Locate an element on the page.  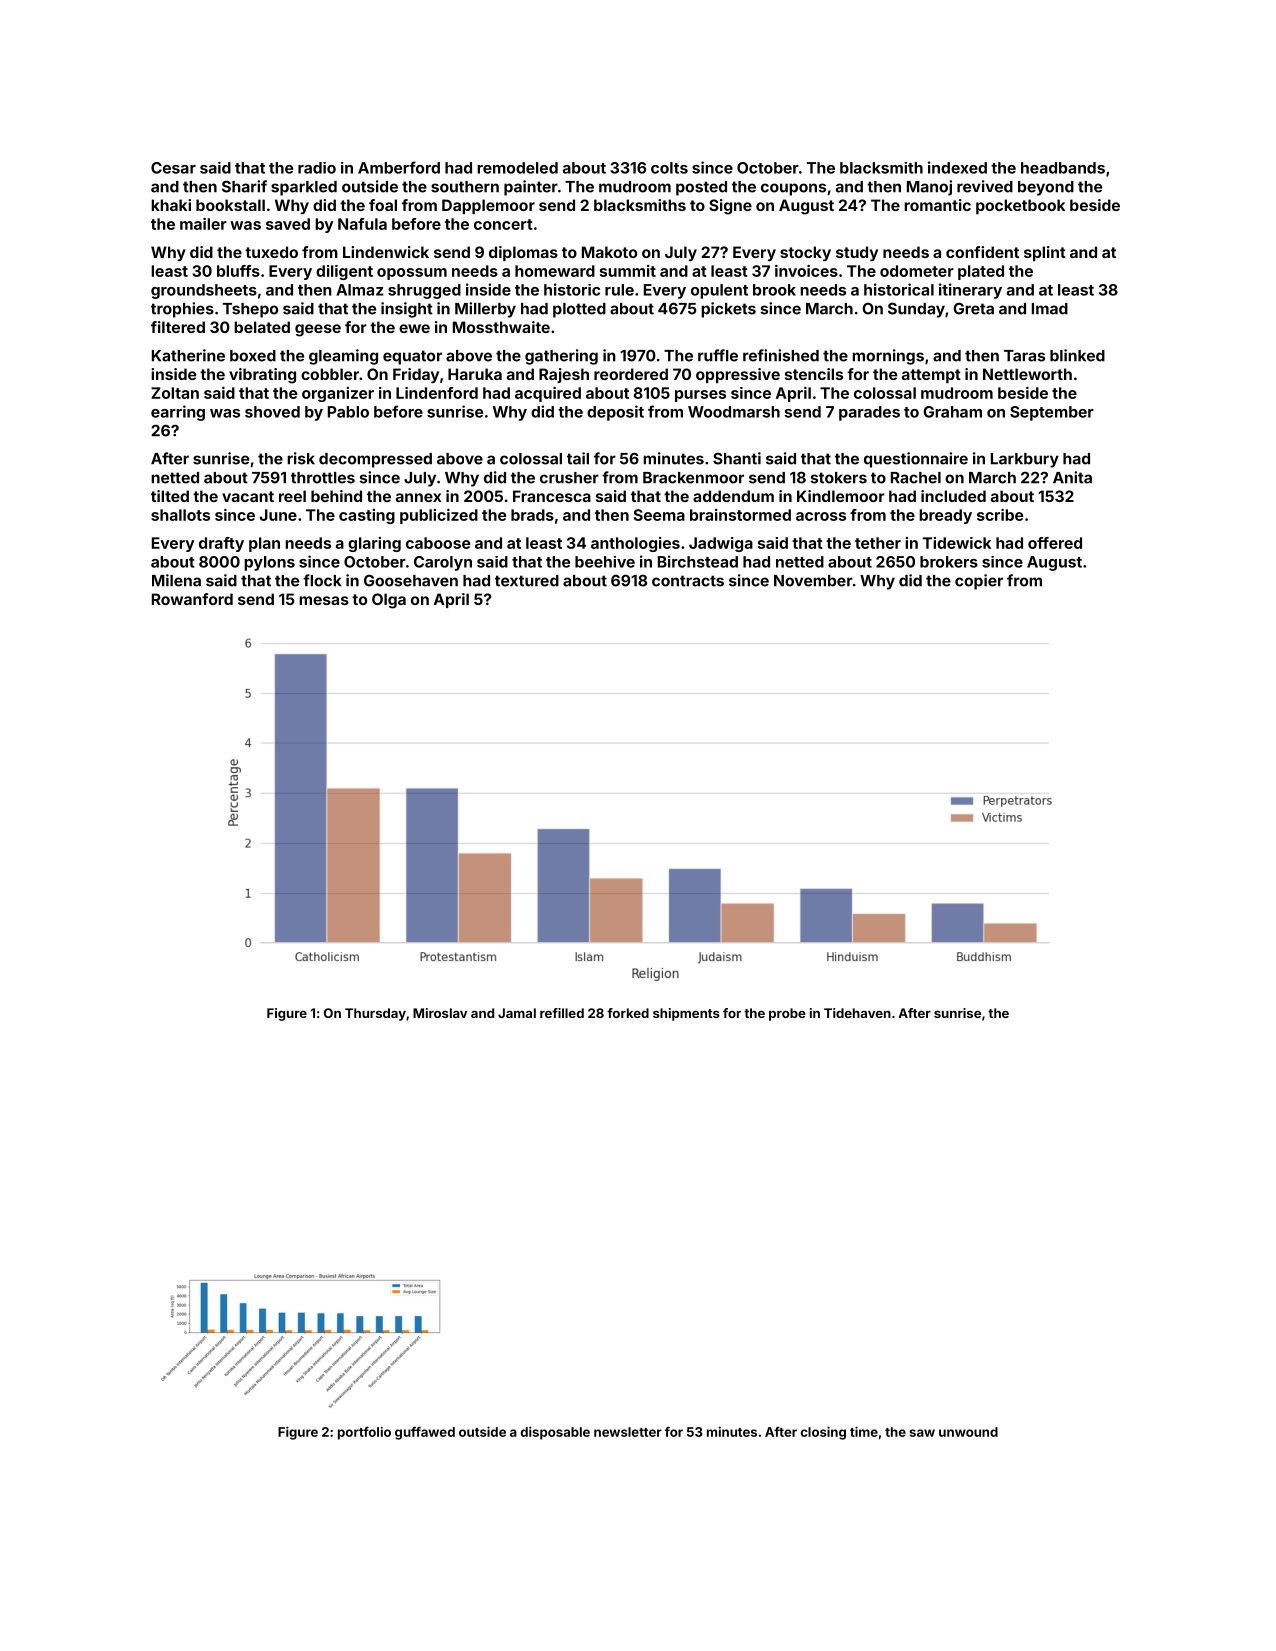
Signe is located at coordinates (730, 207).
